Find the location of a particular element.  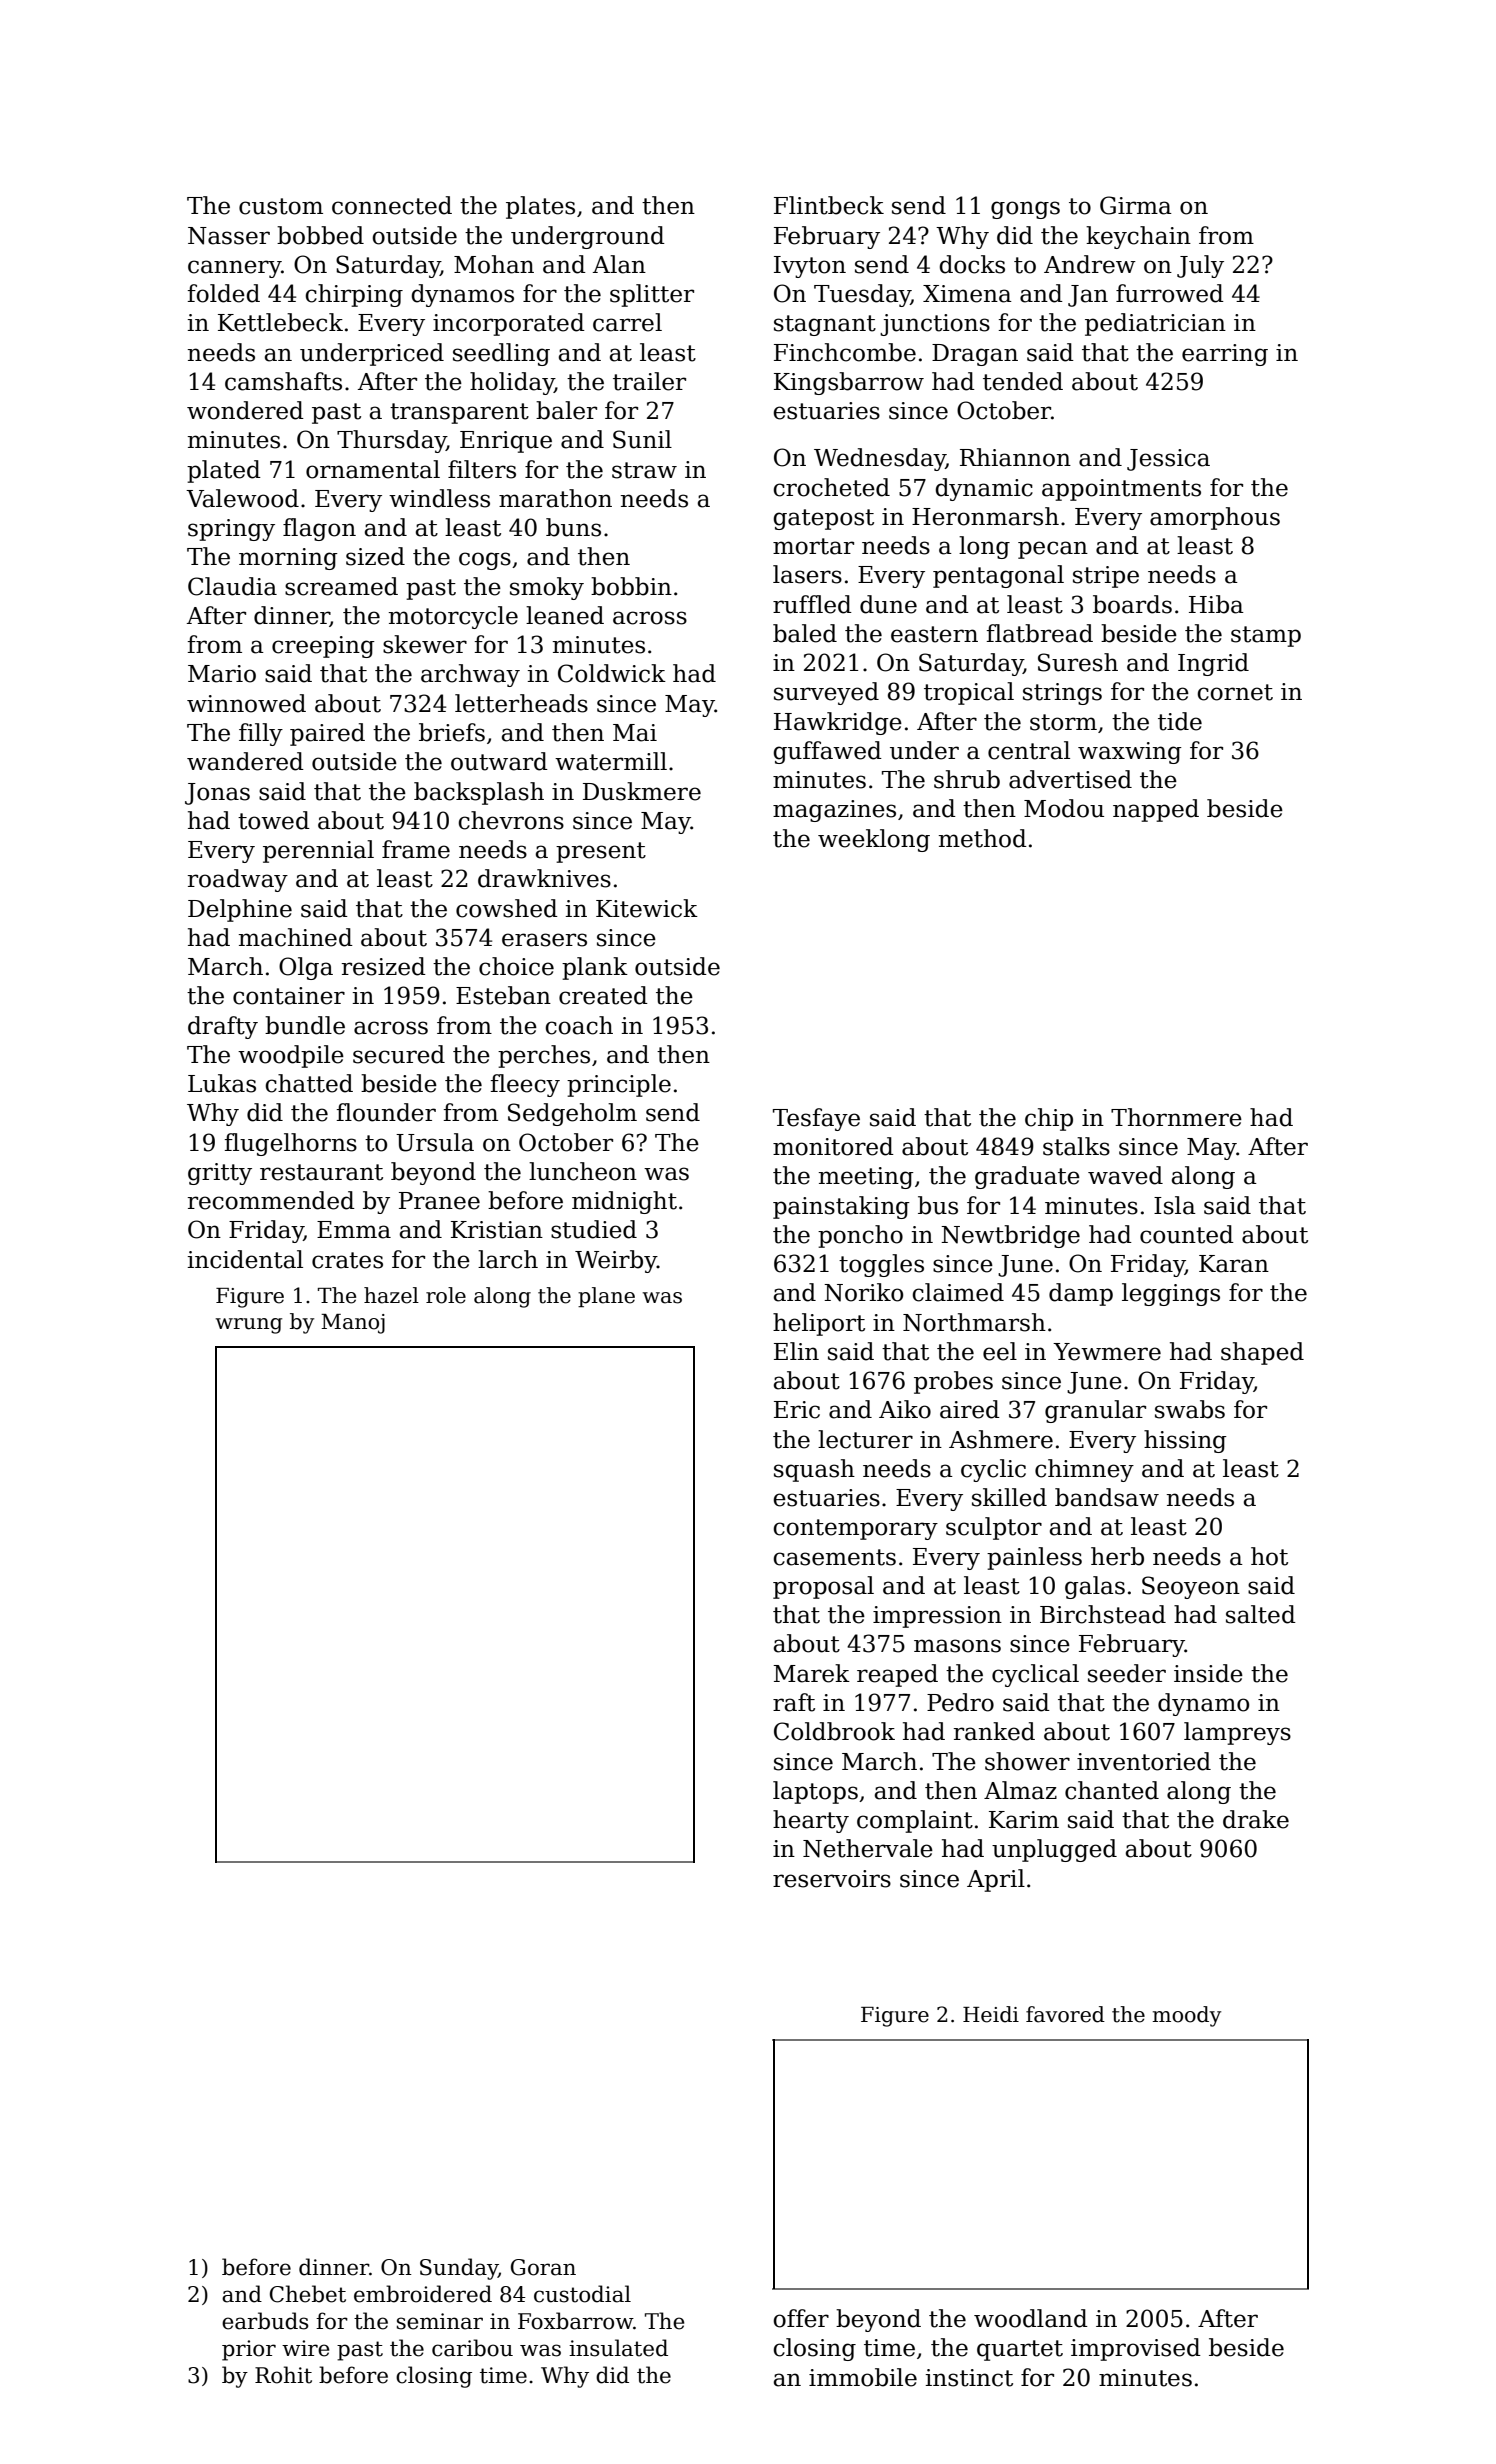

unplugged is located at coordinates (1054, 1850).
